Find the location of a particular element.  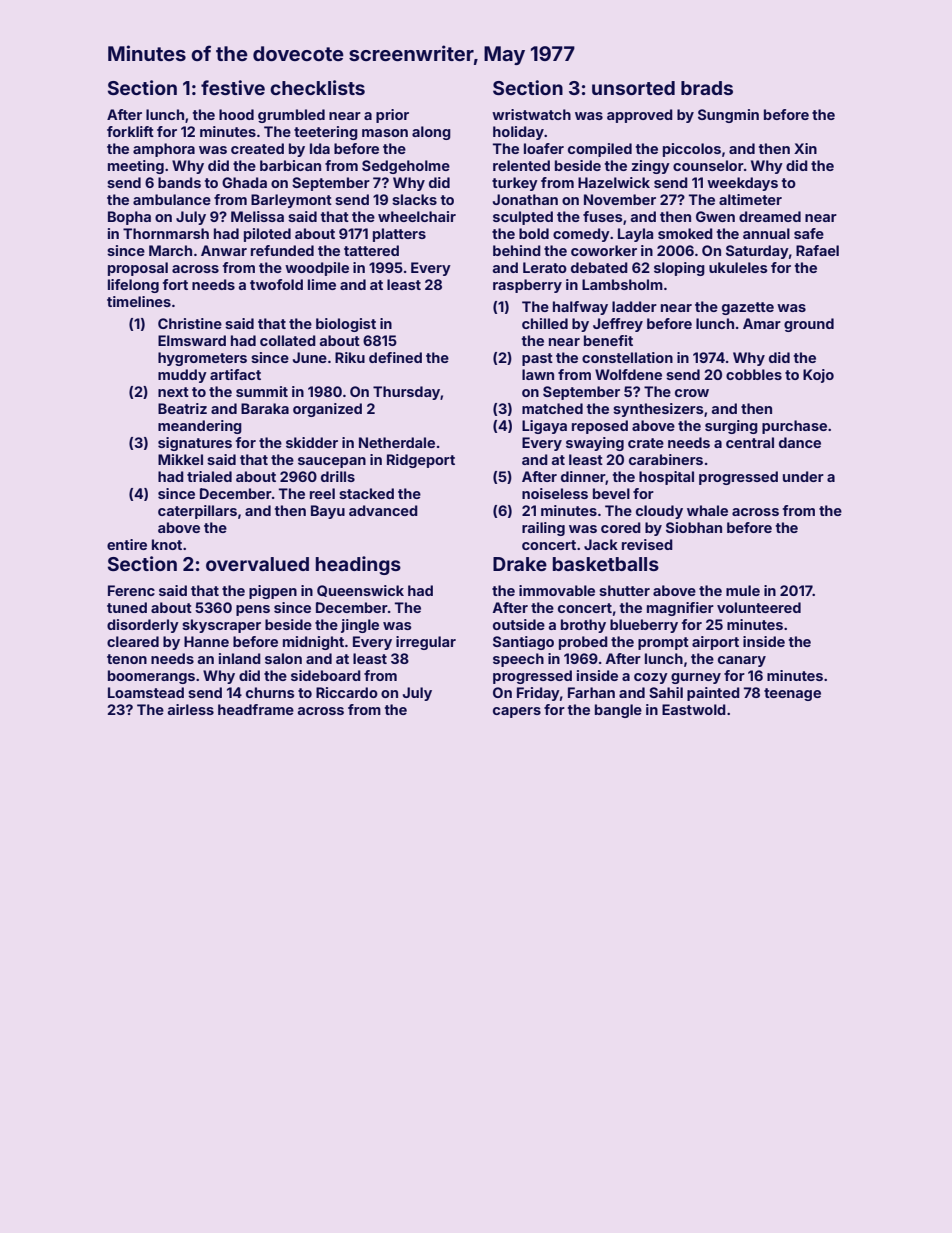

volunteered is located at coordinates (759, 607).
